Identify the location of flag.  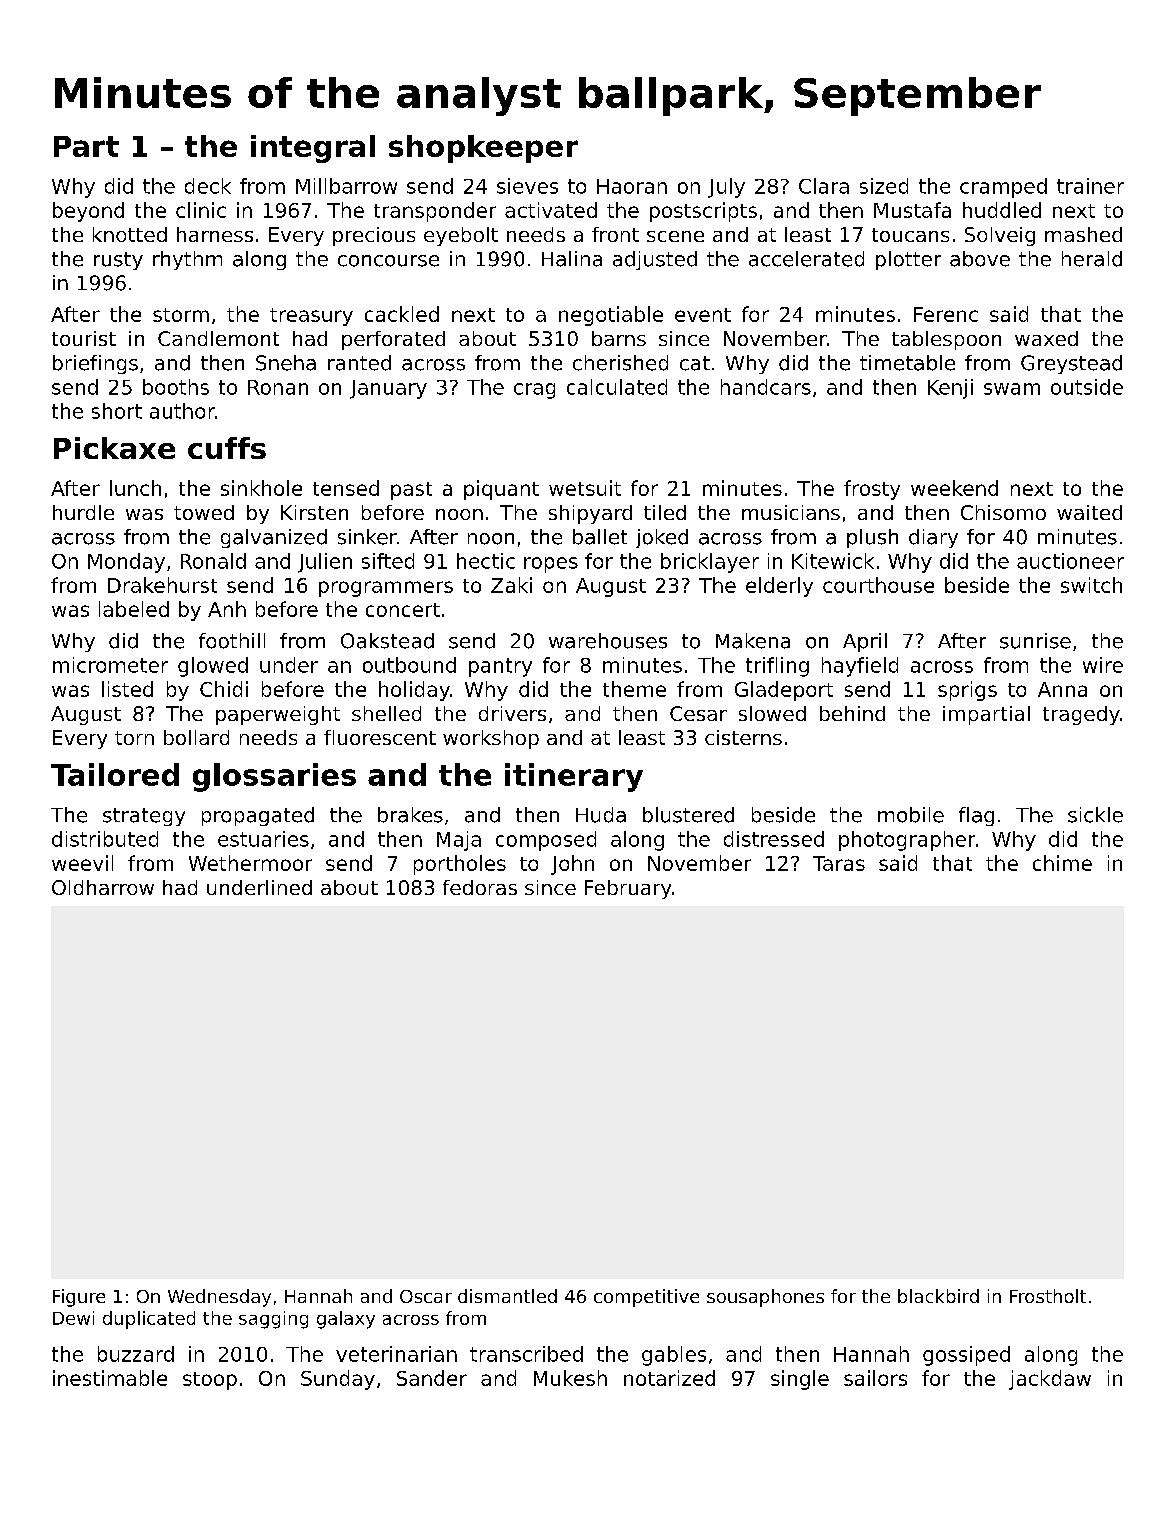
(976, 816).
